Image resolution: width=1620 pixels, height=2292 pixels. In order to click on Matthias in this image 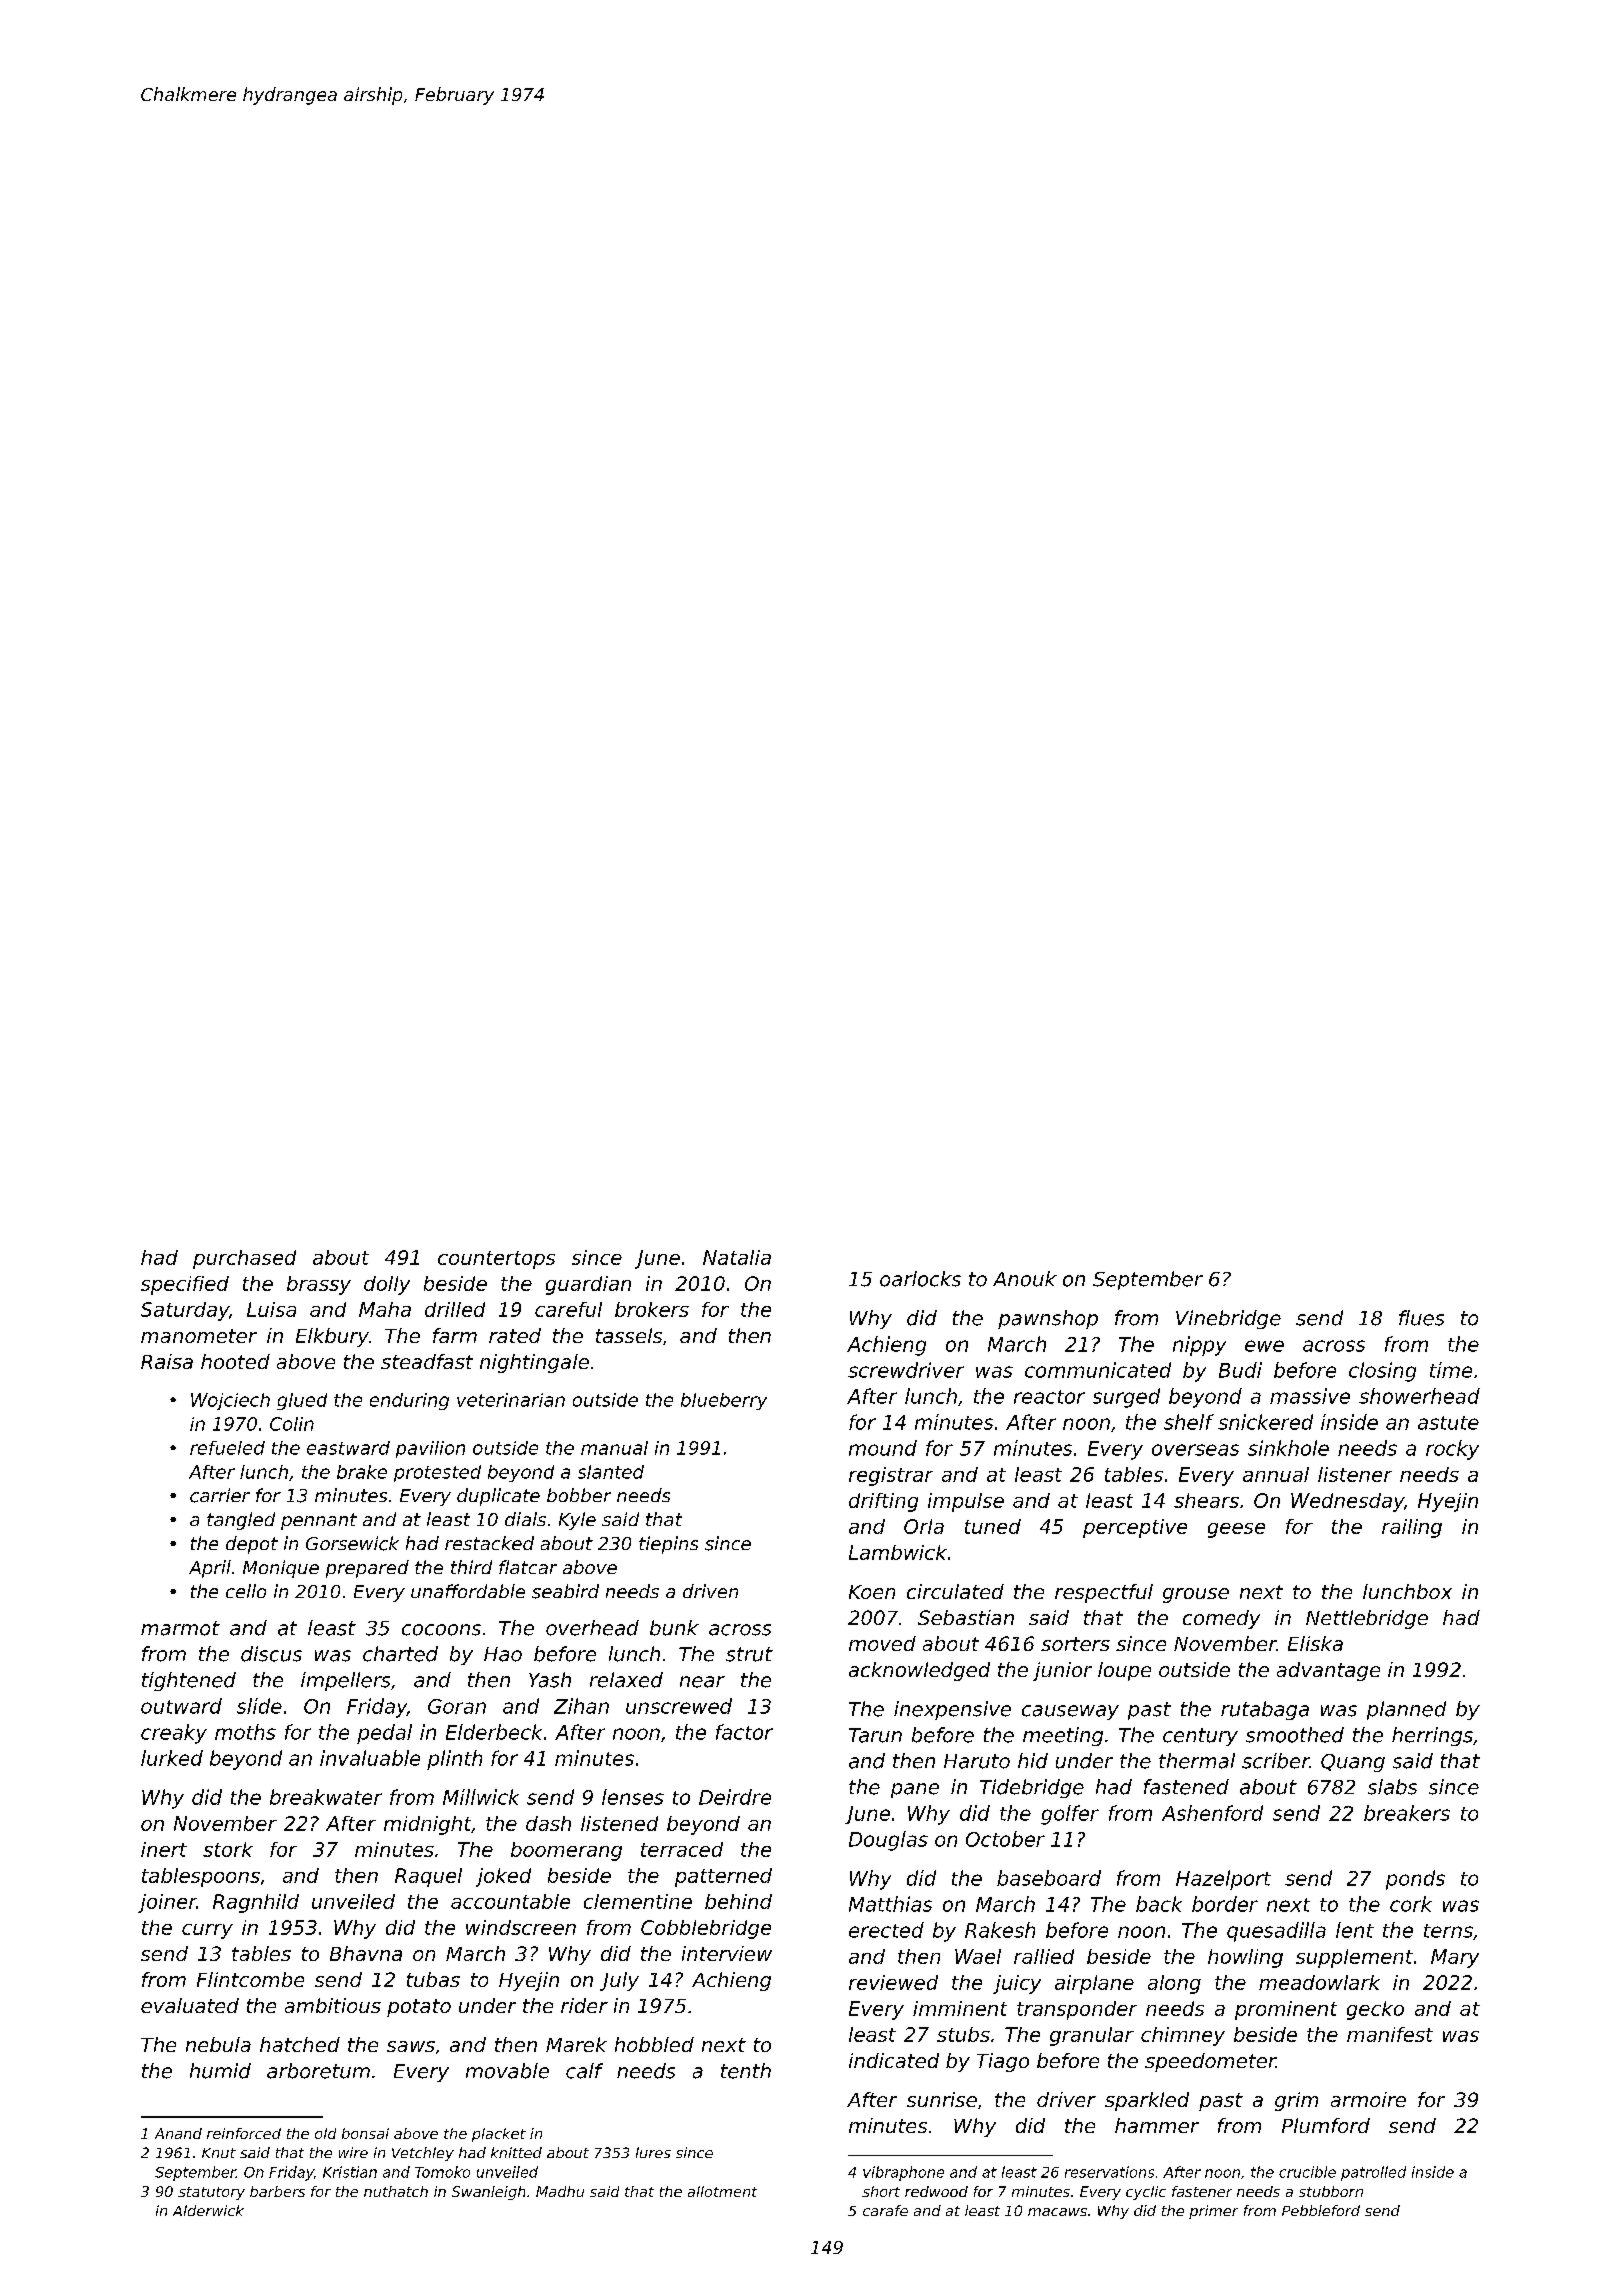, I will do `click(890, 1904)`.
